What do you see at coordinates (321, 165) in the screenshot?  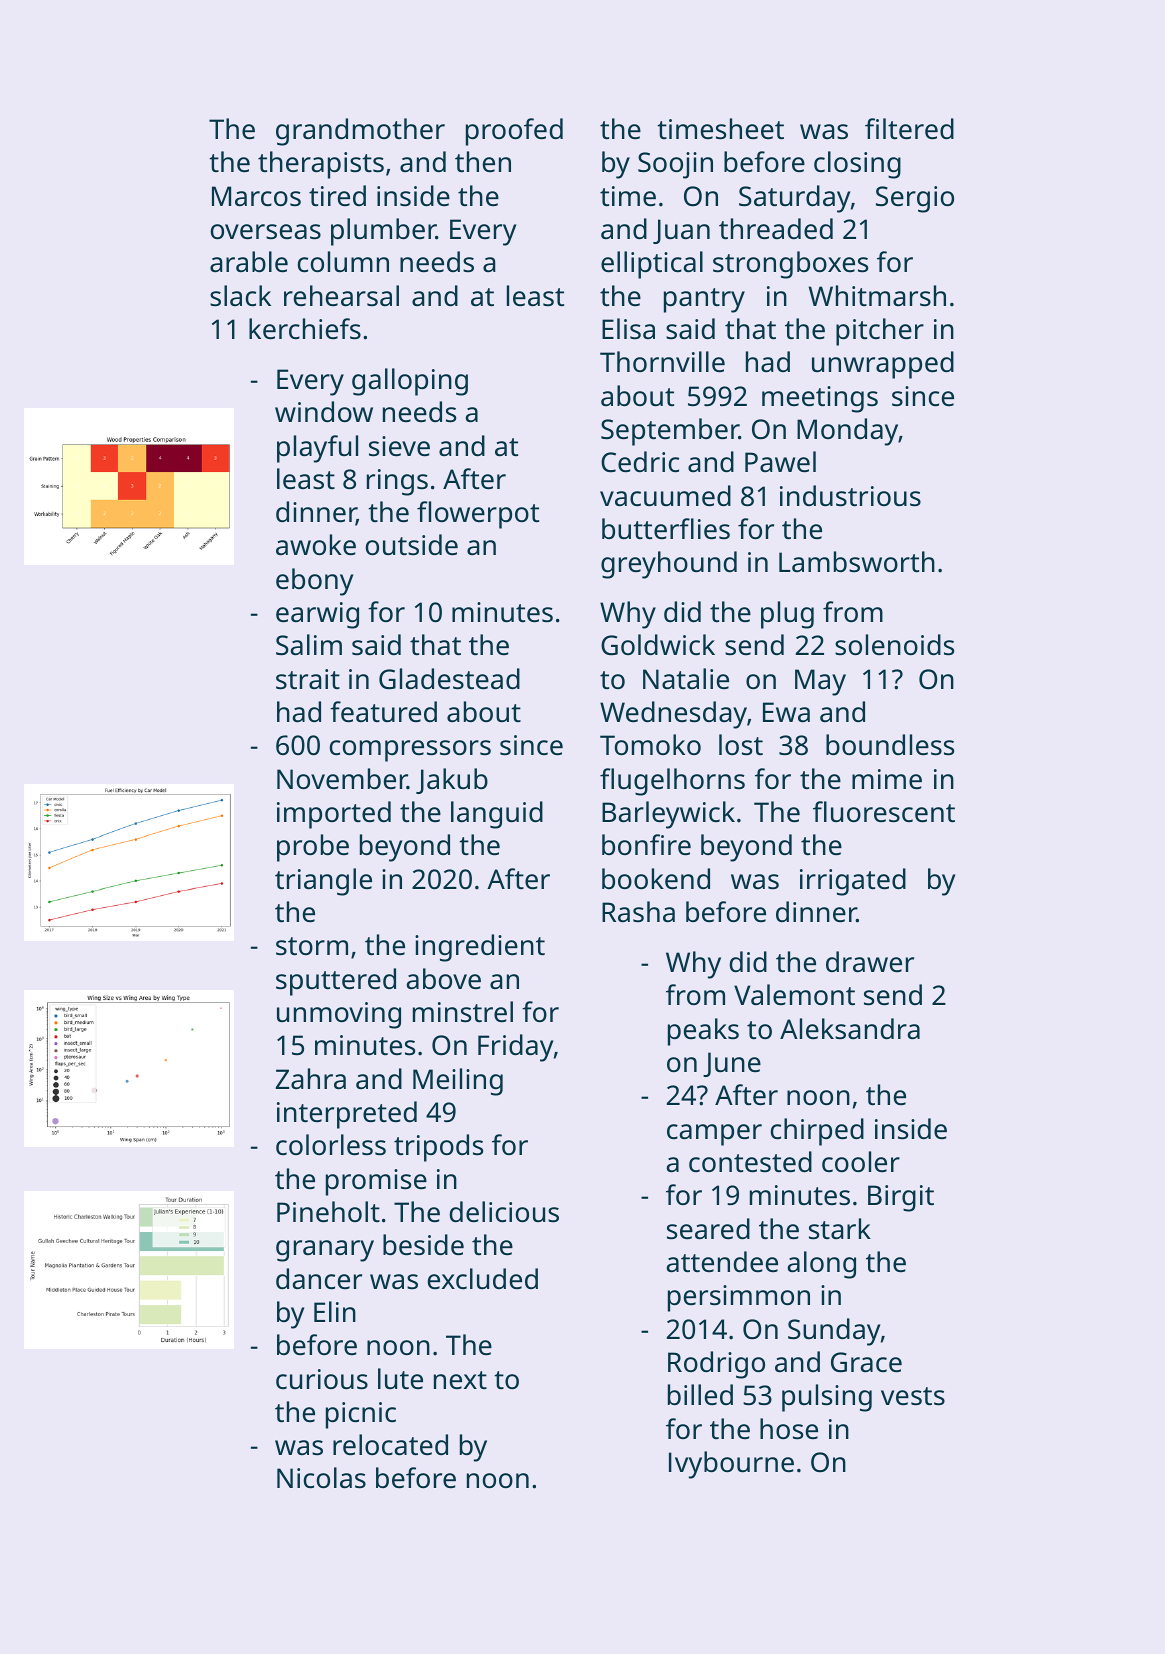 I see `therapists` at bounding box center [321, 165].
